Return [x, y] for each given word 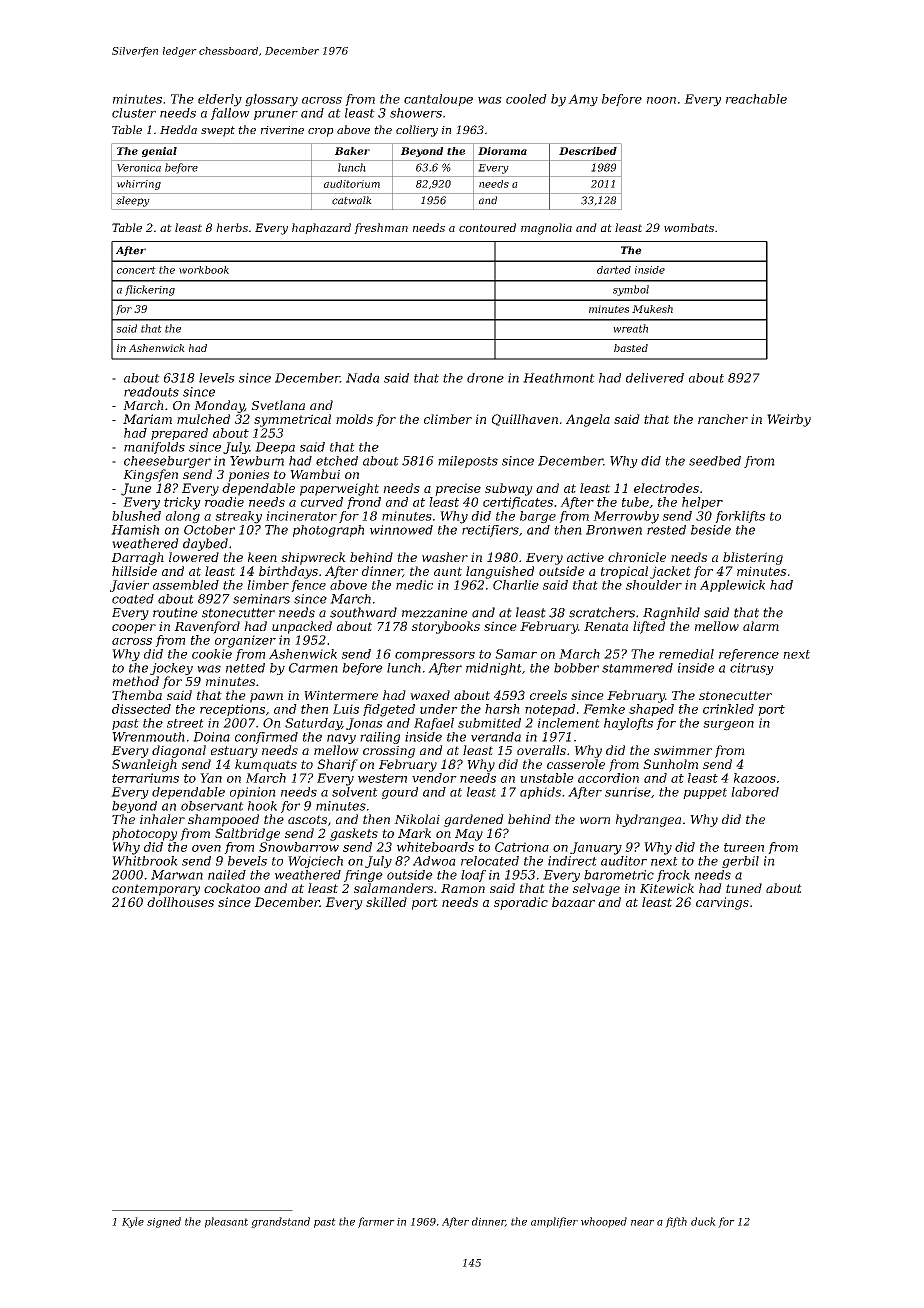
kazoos [755, 778]
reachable [756, 99]
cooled [526, 99]
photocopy [144, 834]
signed [164, 1222]
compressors [435, 656]
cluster [134, 113]
